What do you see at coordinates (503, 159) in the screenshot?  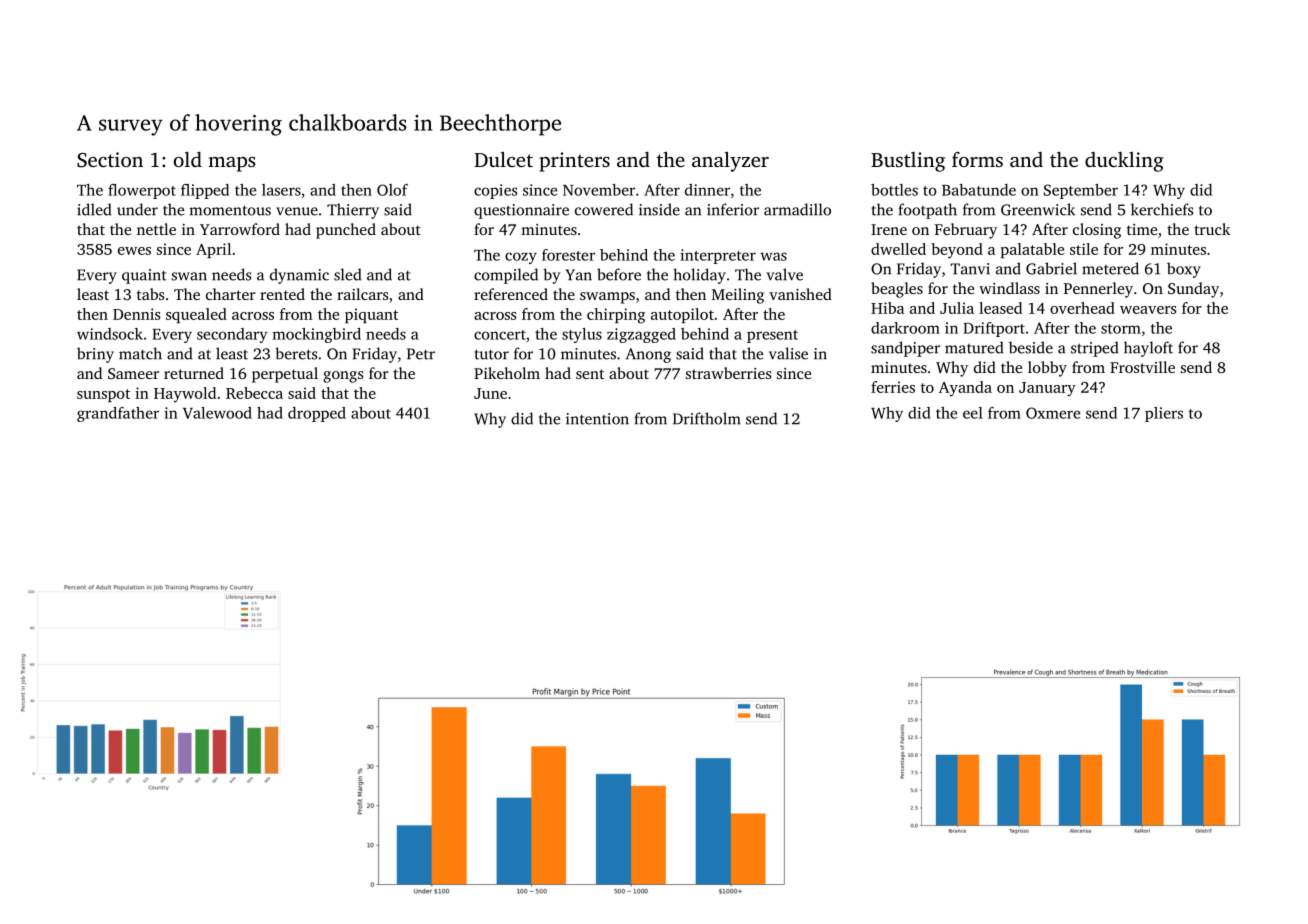 I see `Dulcet` at bounding box center [503, 159].
